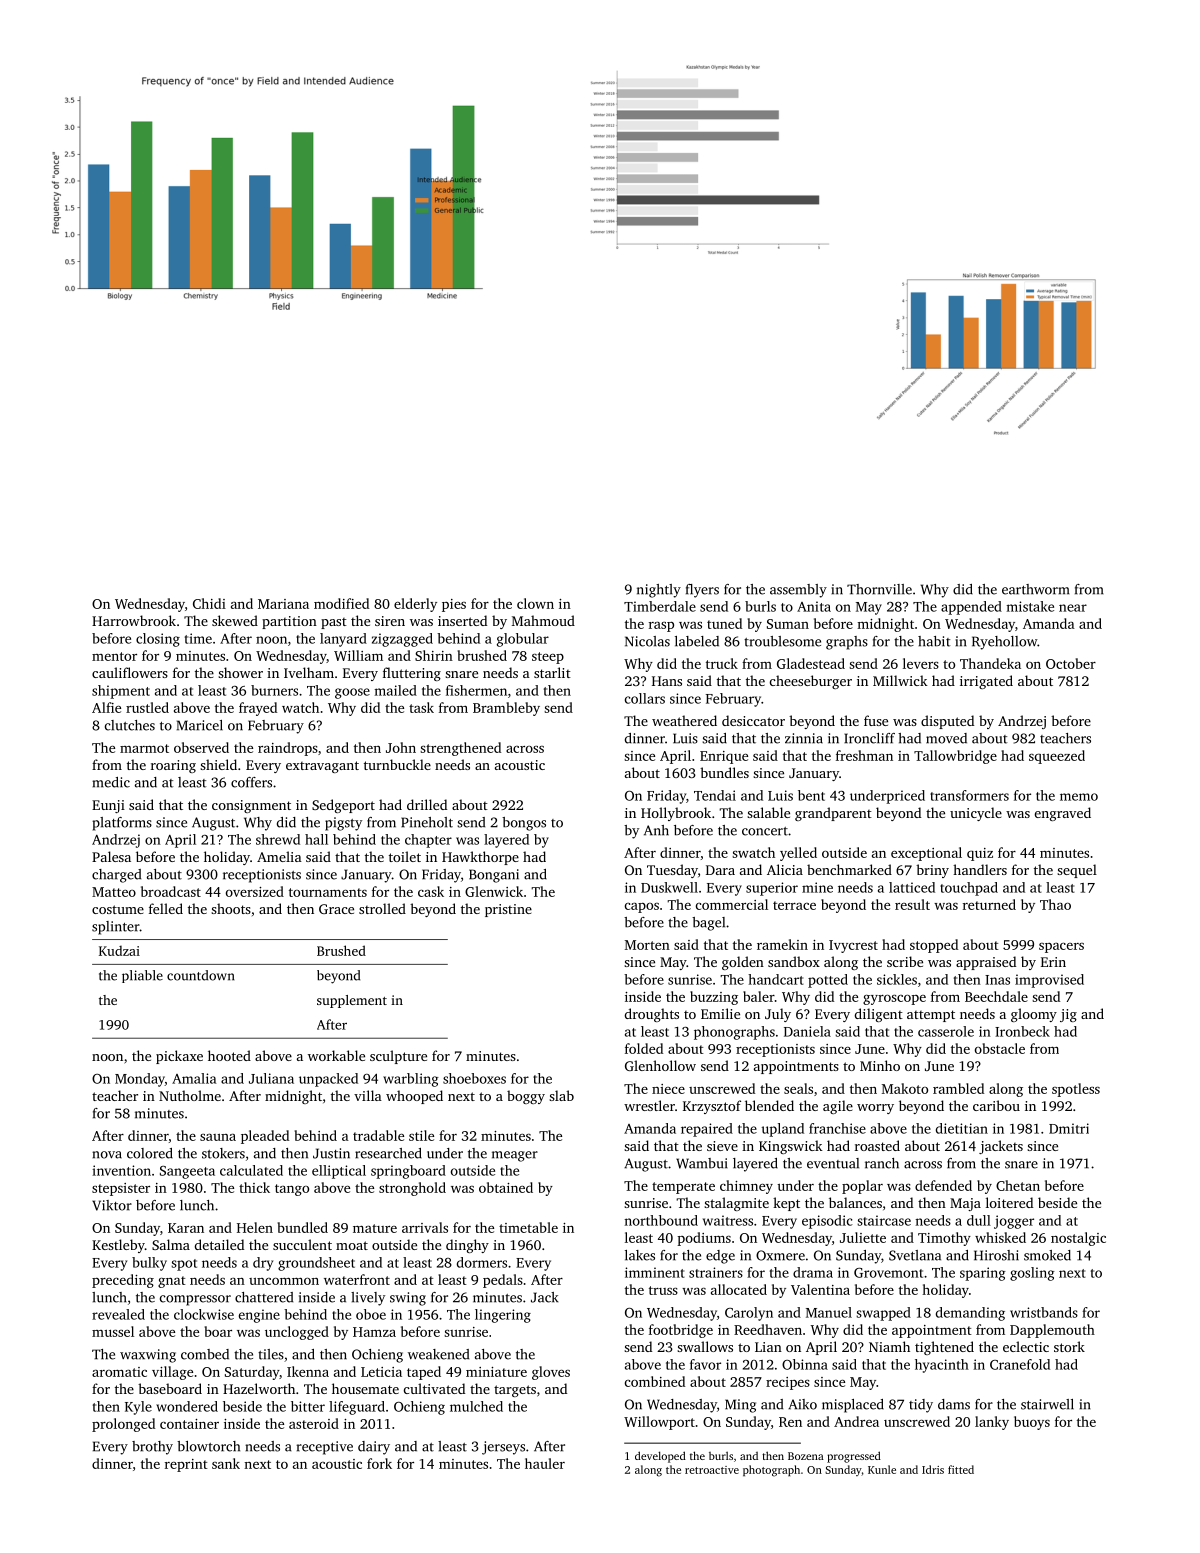 This screenshot has width=1200, height=1553. Describe the element at coordinates (357, 1279) in the screenshot. I see `waterfront` at that location.
